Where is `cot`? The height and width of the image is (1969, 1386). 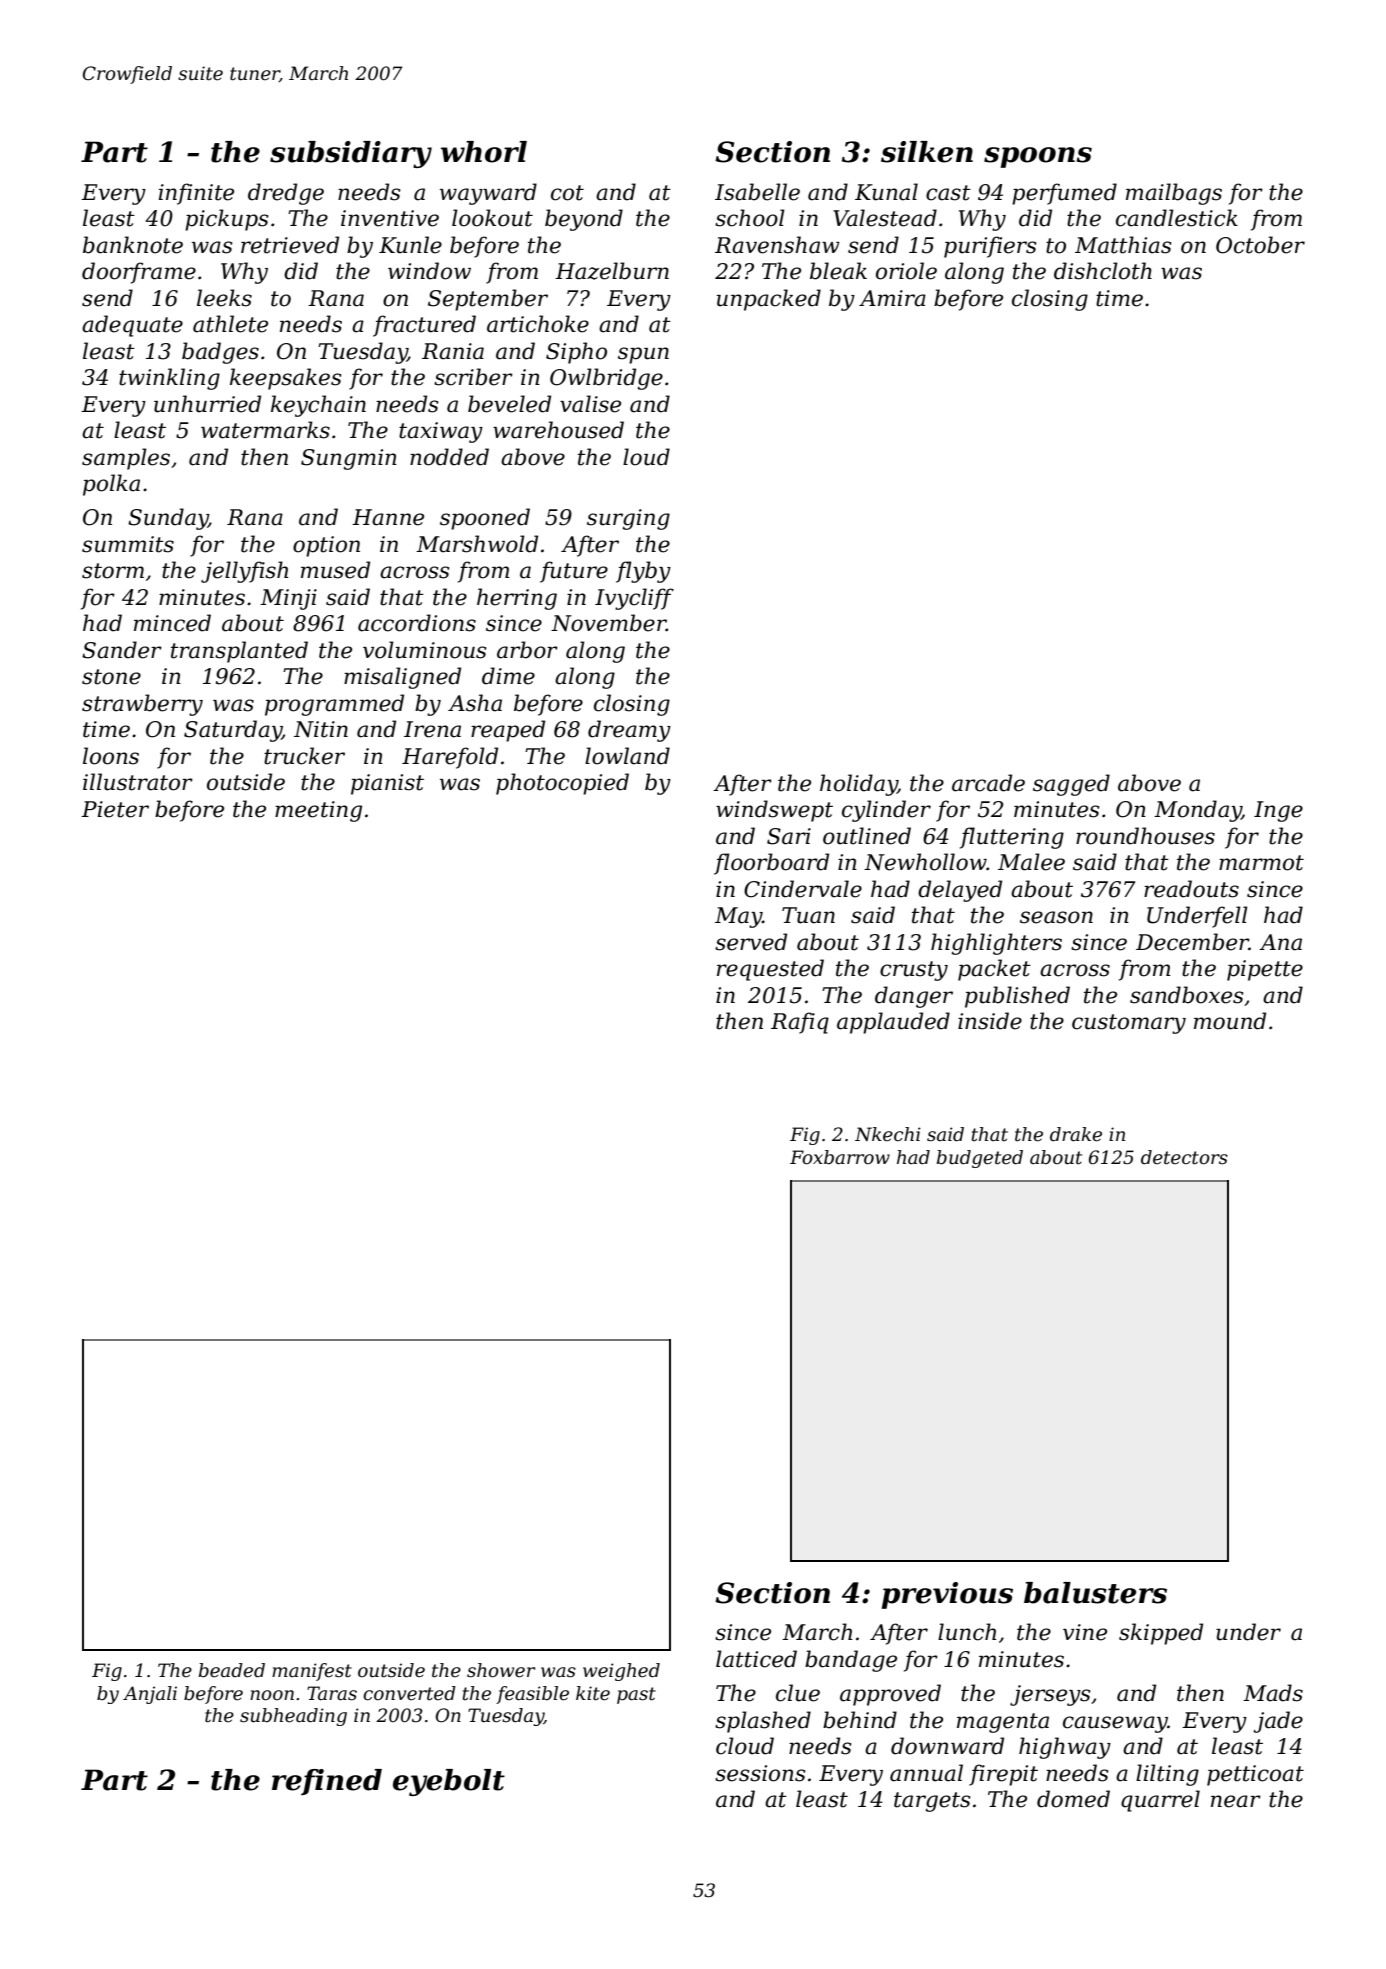 cot is located at coordinates (567, 193).
